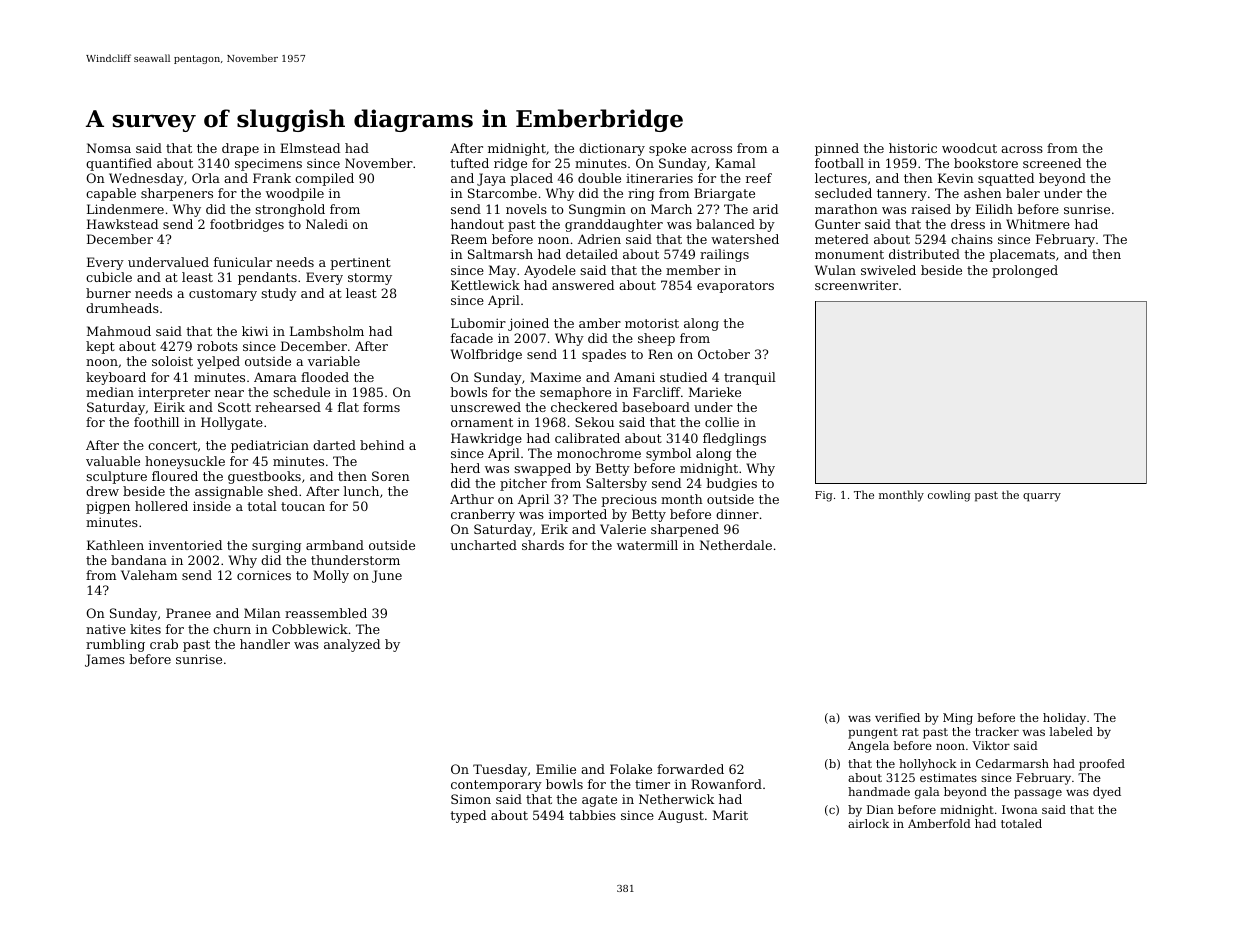  Describe the element at coordinates (693, 270) in the screenshot. I see `member` at that location.
